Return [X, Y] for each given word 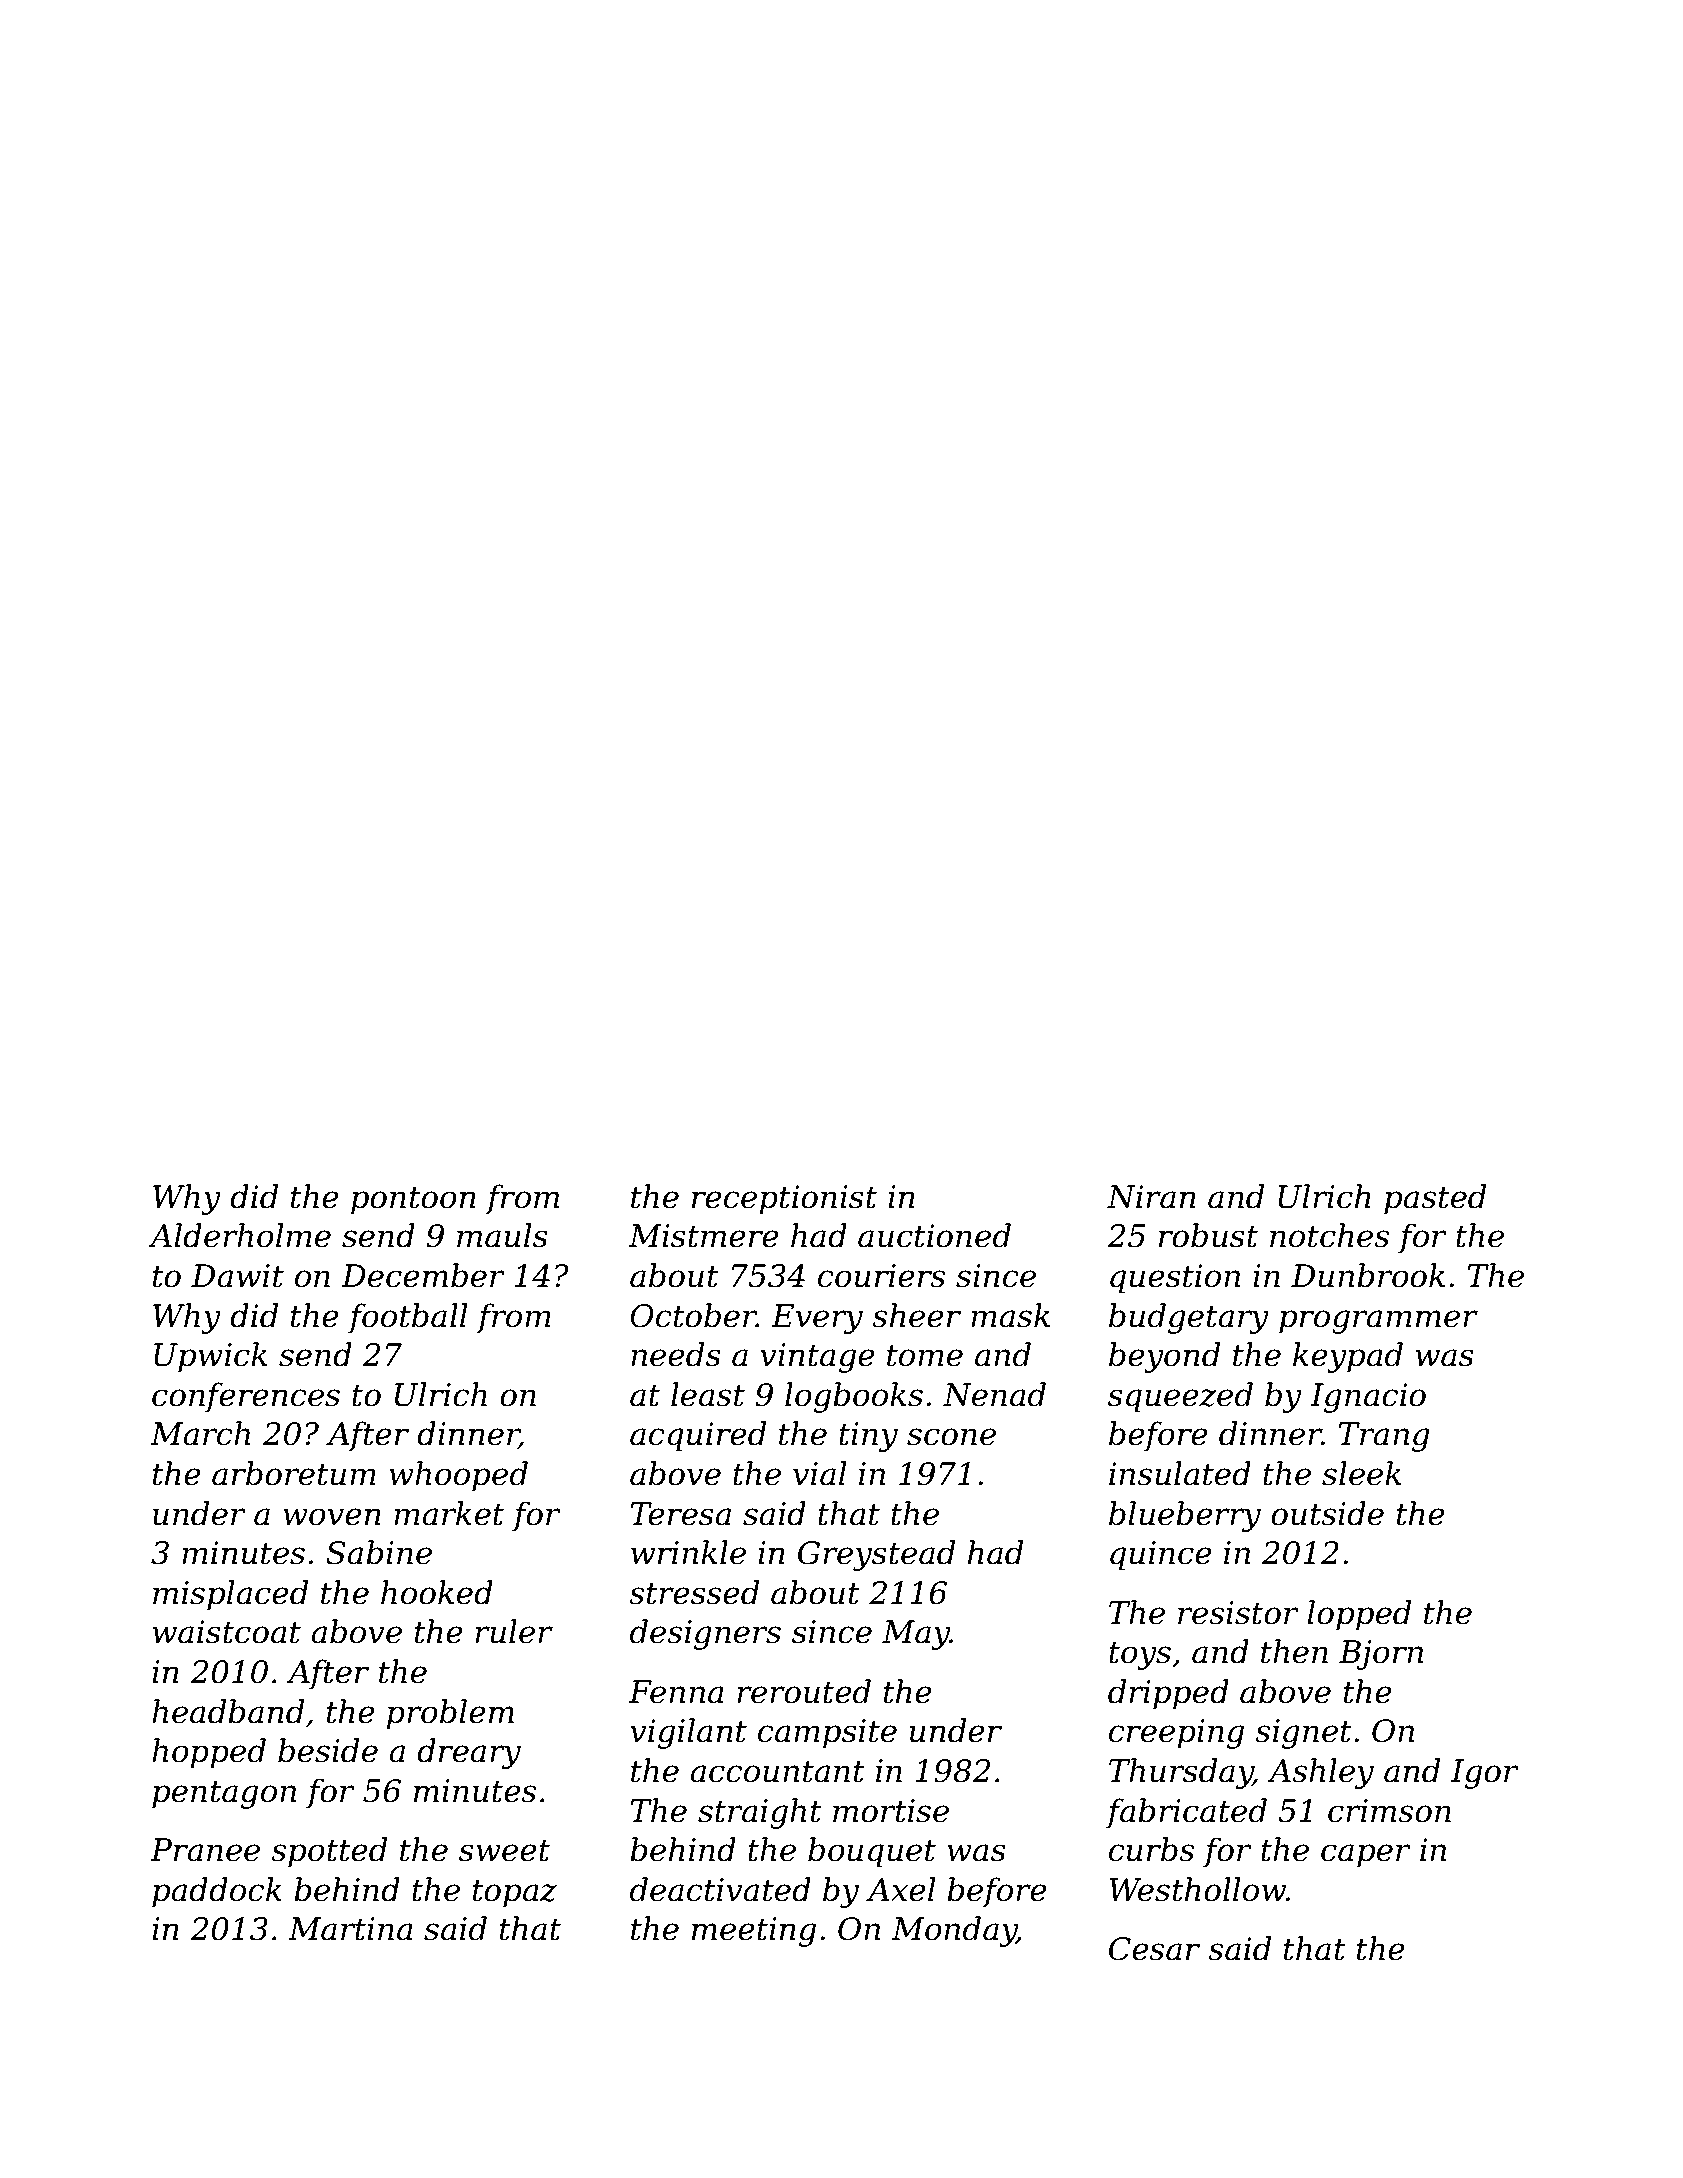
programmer [1378, 1322]
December [423, 1275]
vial [819, 1473]
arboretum [294, 1473]
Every [817, 1319]
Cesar [1154, 1949]
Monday [954, 1931]
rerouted [804, 1691]
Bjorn [1381, 1655]
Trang [1384, 1437]
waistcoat [227, 1632]
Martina [350, 1929]
